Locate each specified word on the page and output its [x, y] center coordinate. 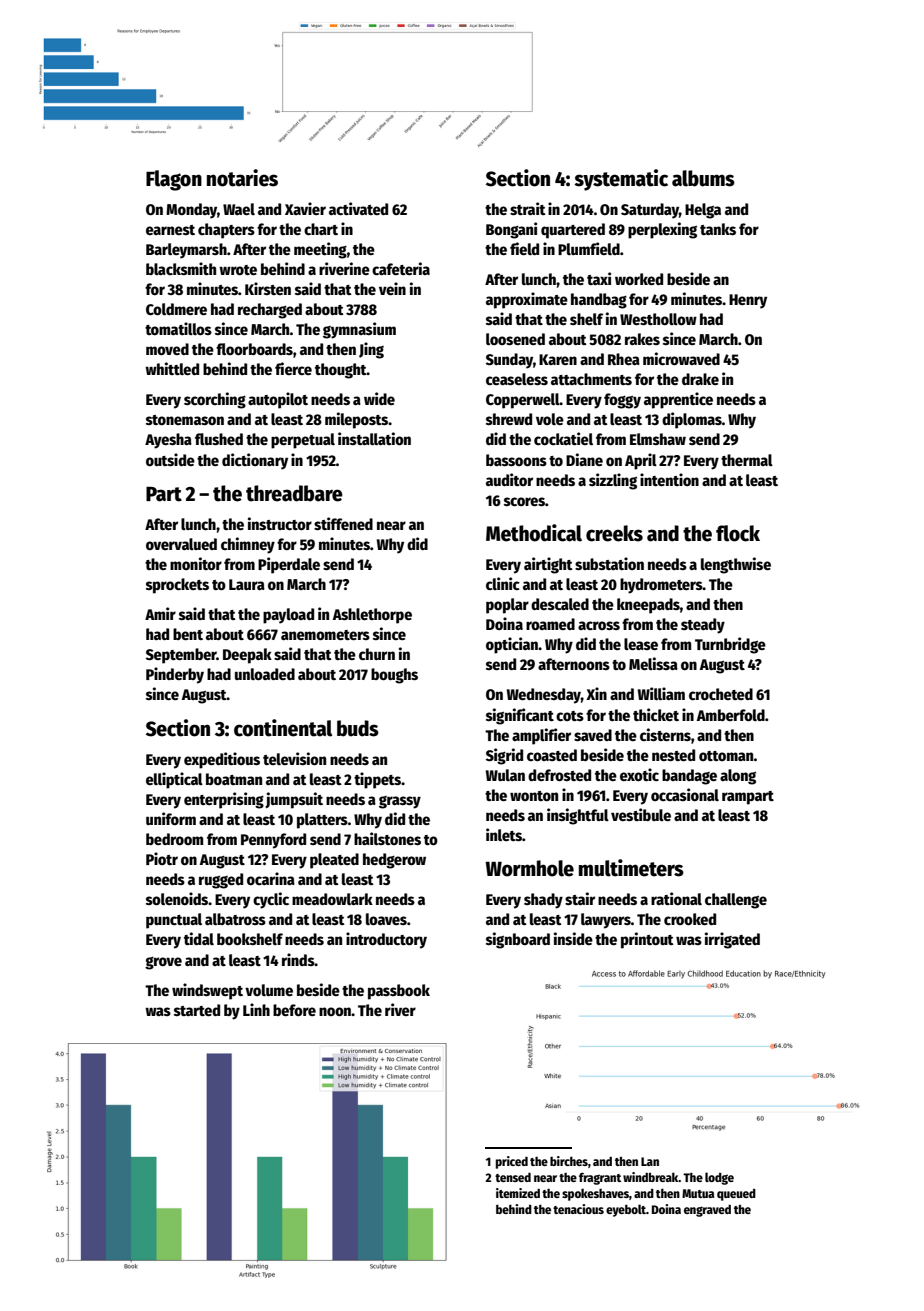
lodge [719, 1178]
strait [528, 208]
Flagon [174, 180]
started [197, 1010]
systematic [621, 180]
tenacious [578, 1209]
